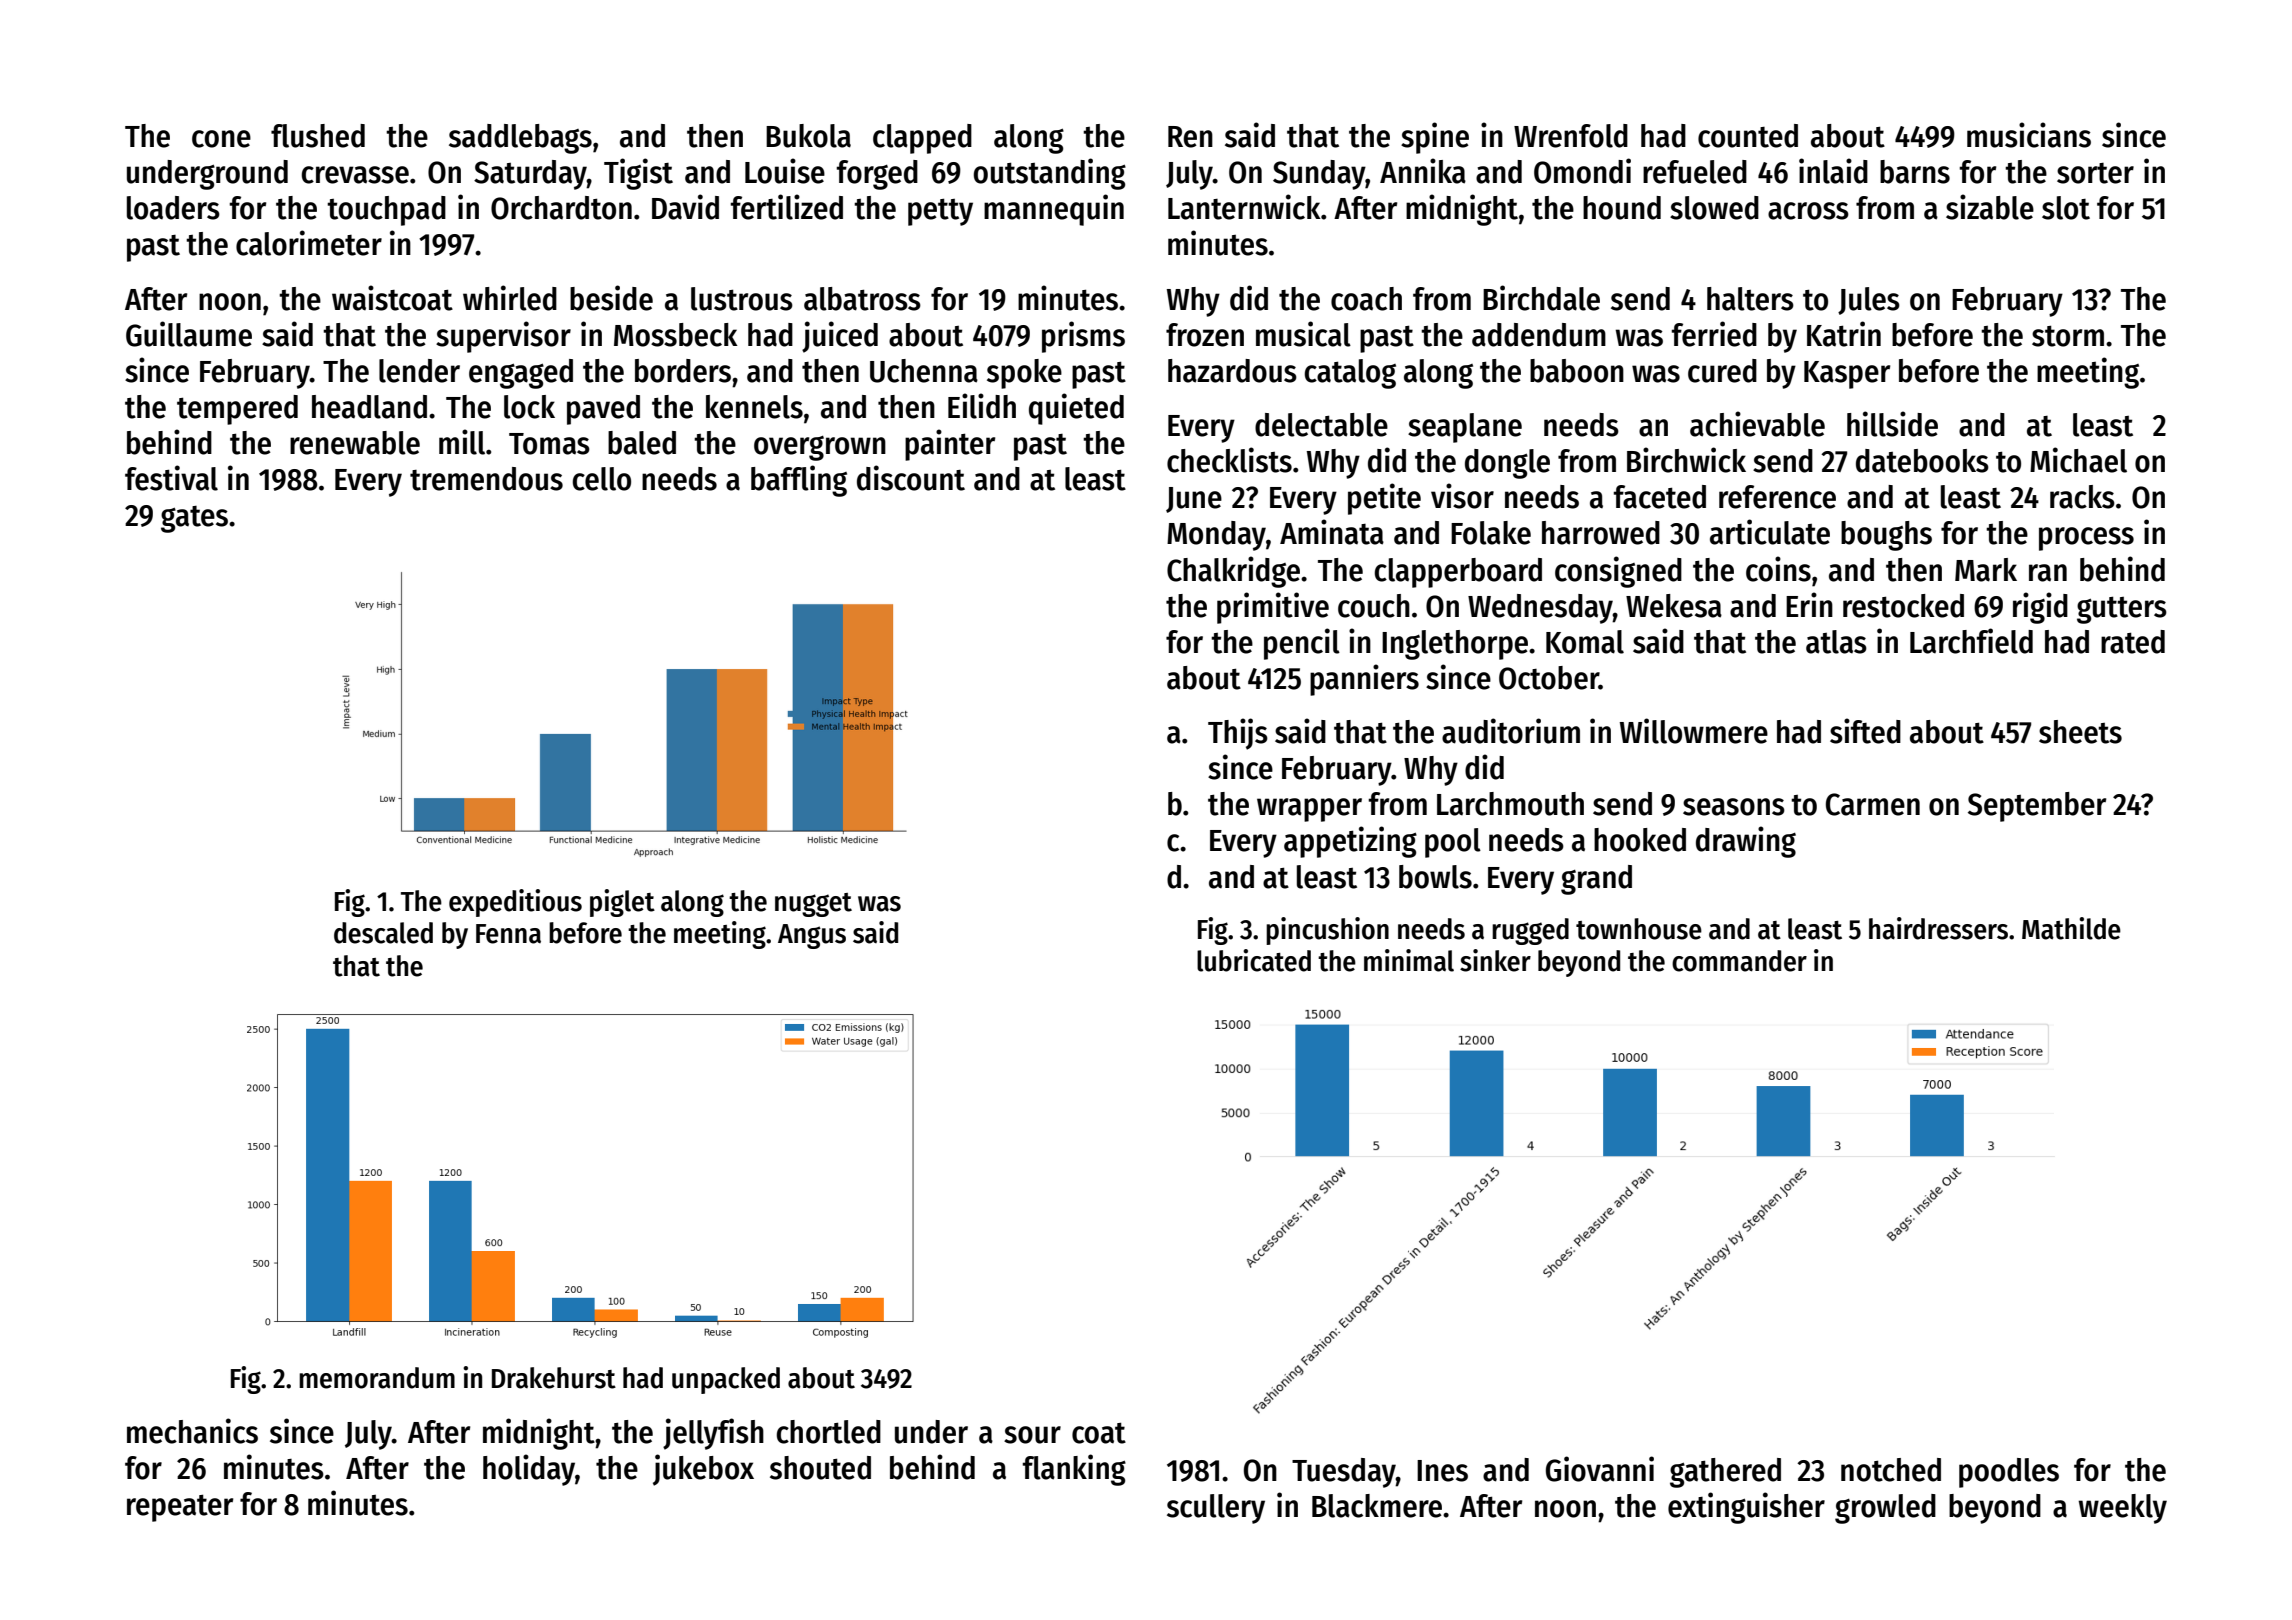  What do you see at coordinates (1229, 460) in the page?
I see `checklists` at bounding box center [1229, 460].
